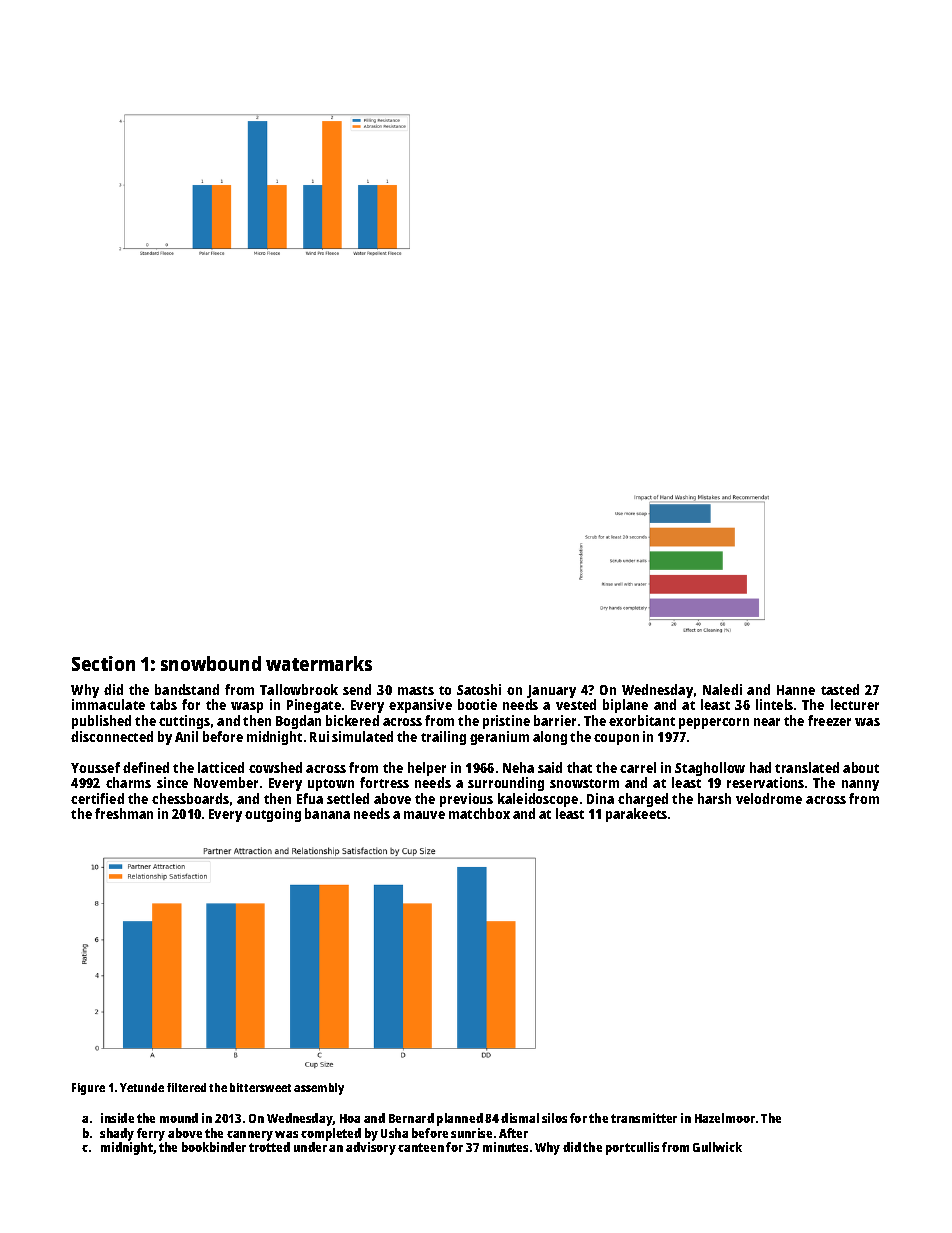 This page has height=1233, width=952. I want to click on assembly, so click(319, 1089).
